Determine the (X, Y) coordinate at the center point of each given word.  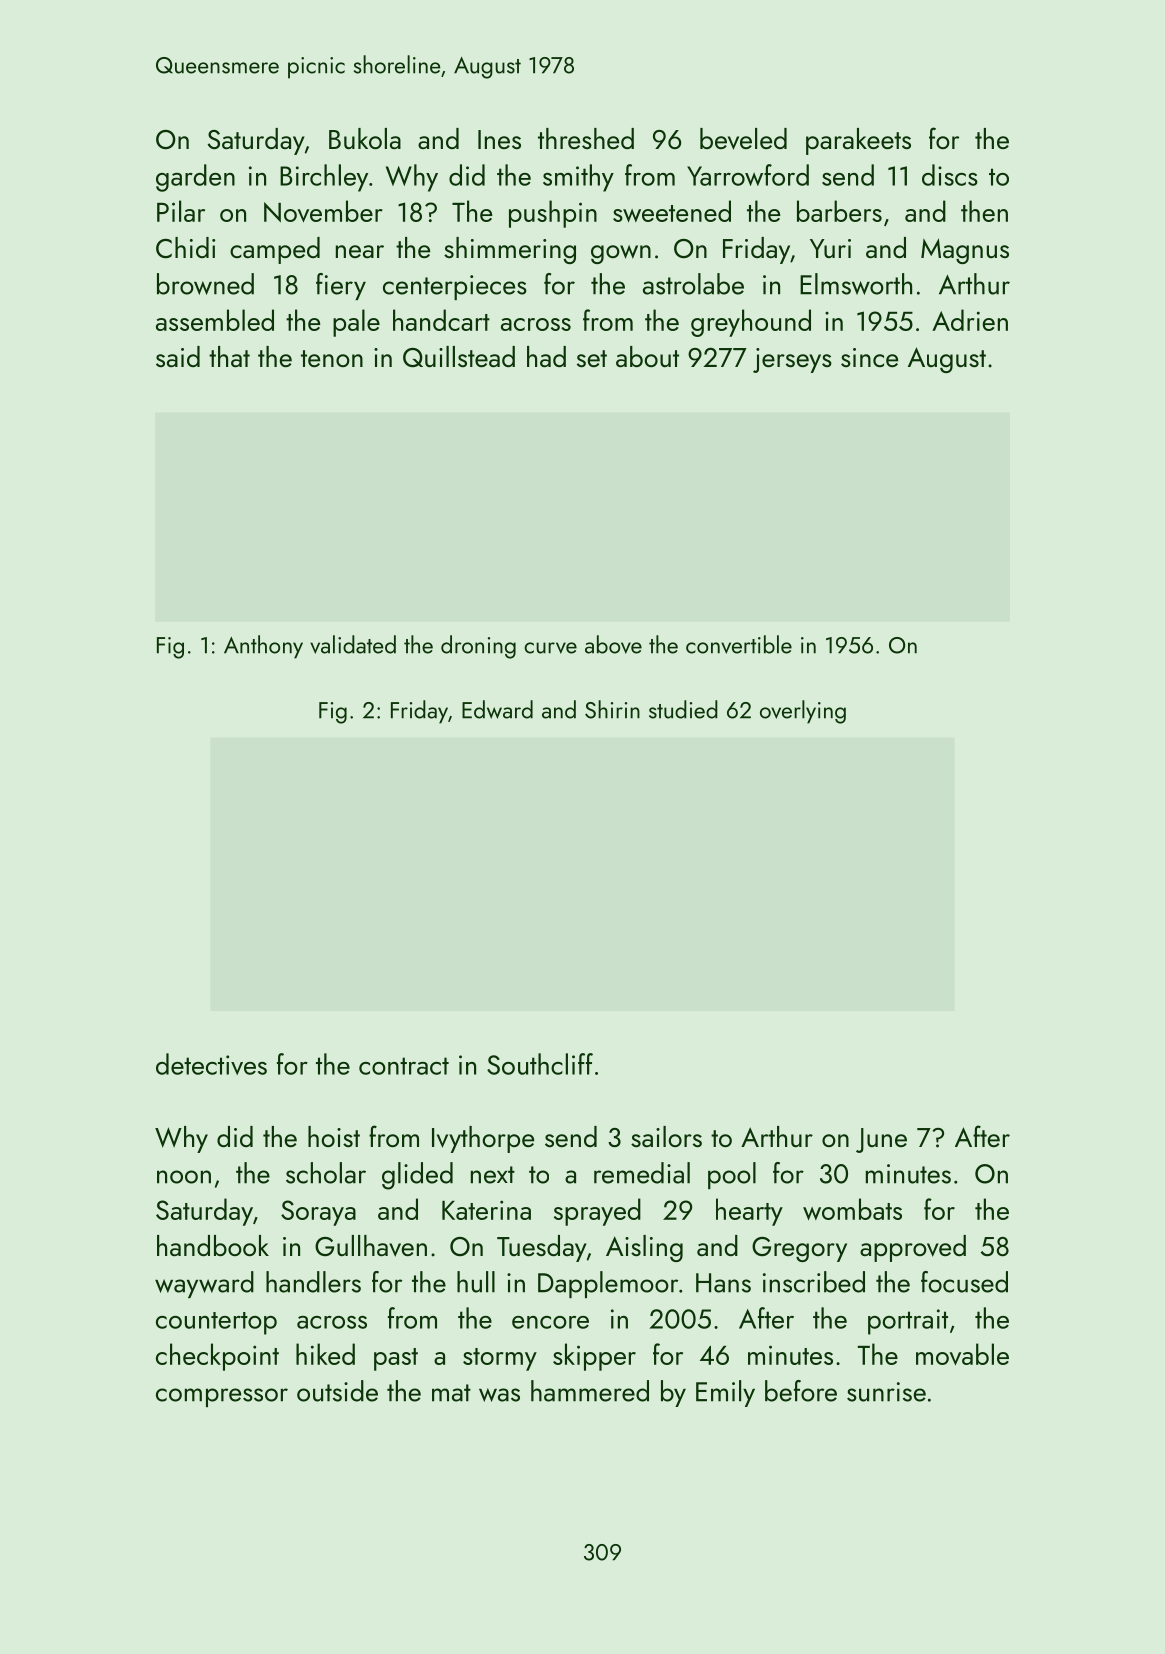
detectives (211, 1064)
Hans (723, 1283)
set (592, 358)
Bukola (365, 138)
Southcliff (540, 1064)
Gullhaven (371, 1246)
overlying (803, 712)
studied (683, 709)
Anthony (263, 647)
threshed (586, 138)
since (869, 357)
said (178, 356)
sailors (666, 1136)
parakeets (858, 141)
